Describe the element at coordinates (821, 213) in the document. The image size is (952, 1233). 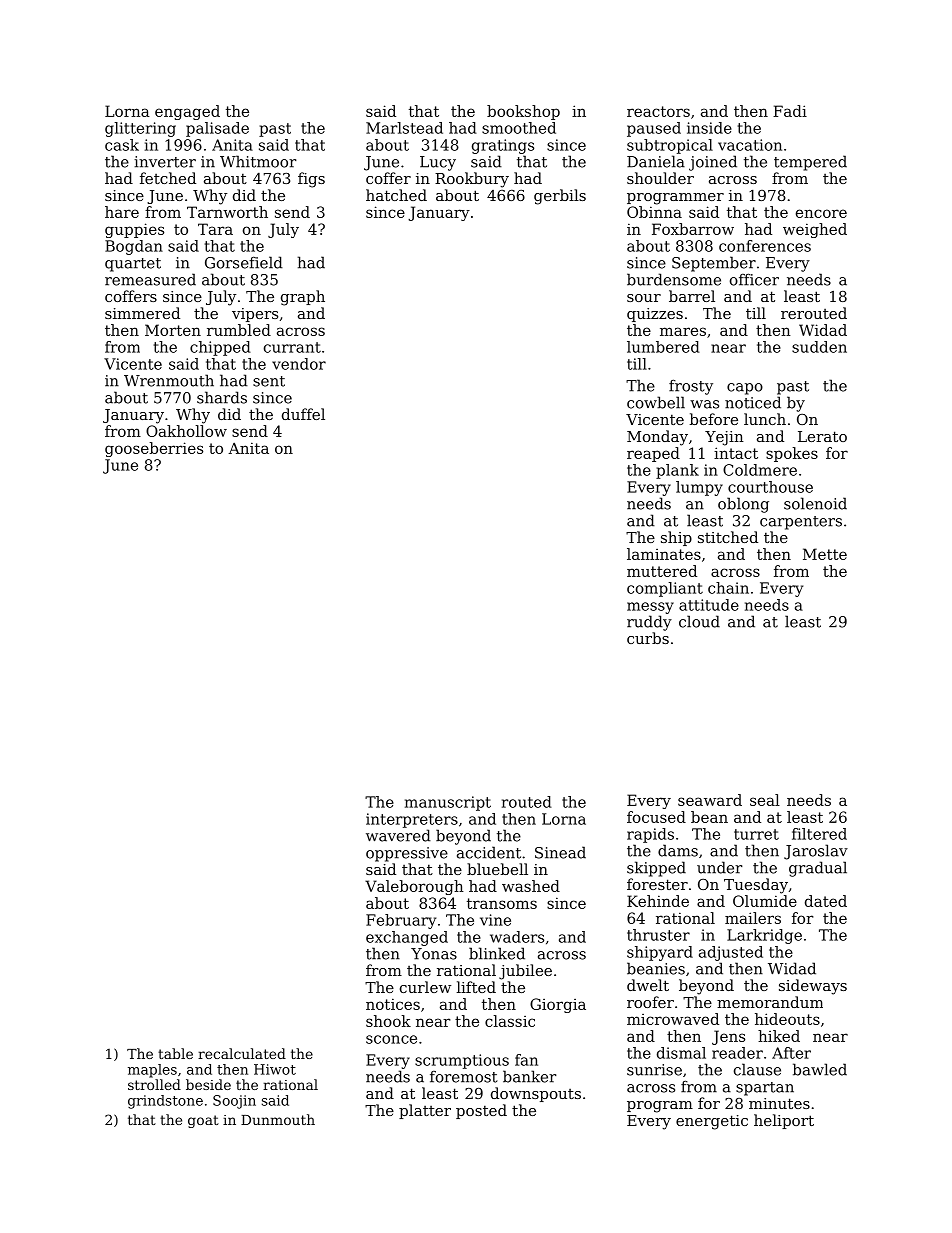
I see `encore` at that location.
